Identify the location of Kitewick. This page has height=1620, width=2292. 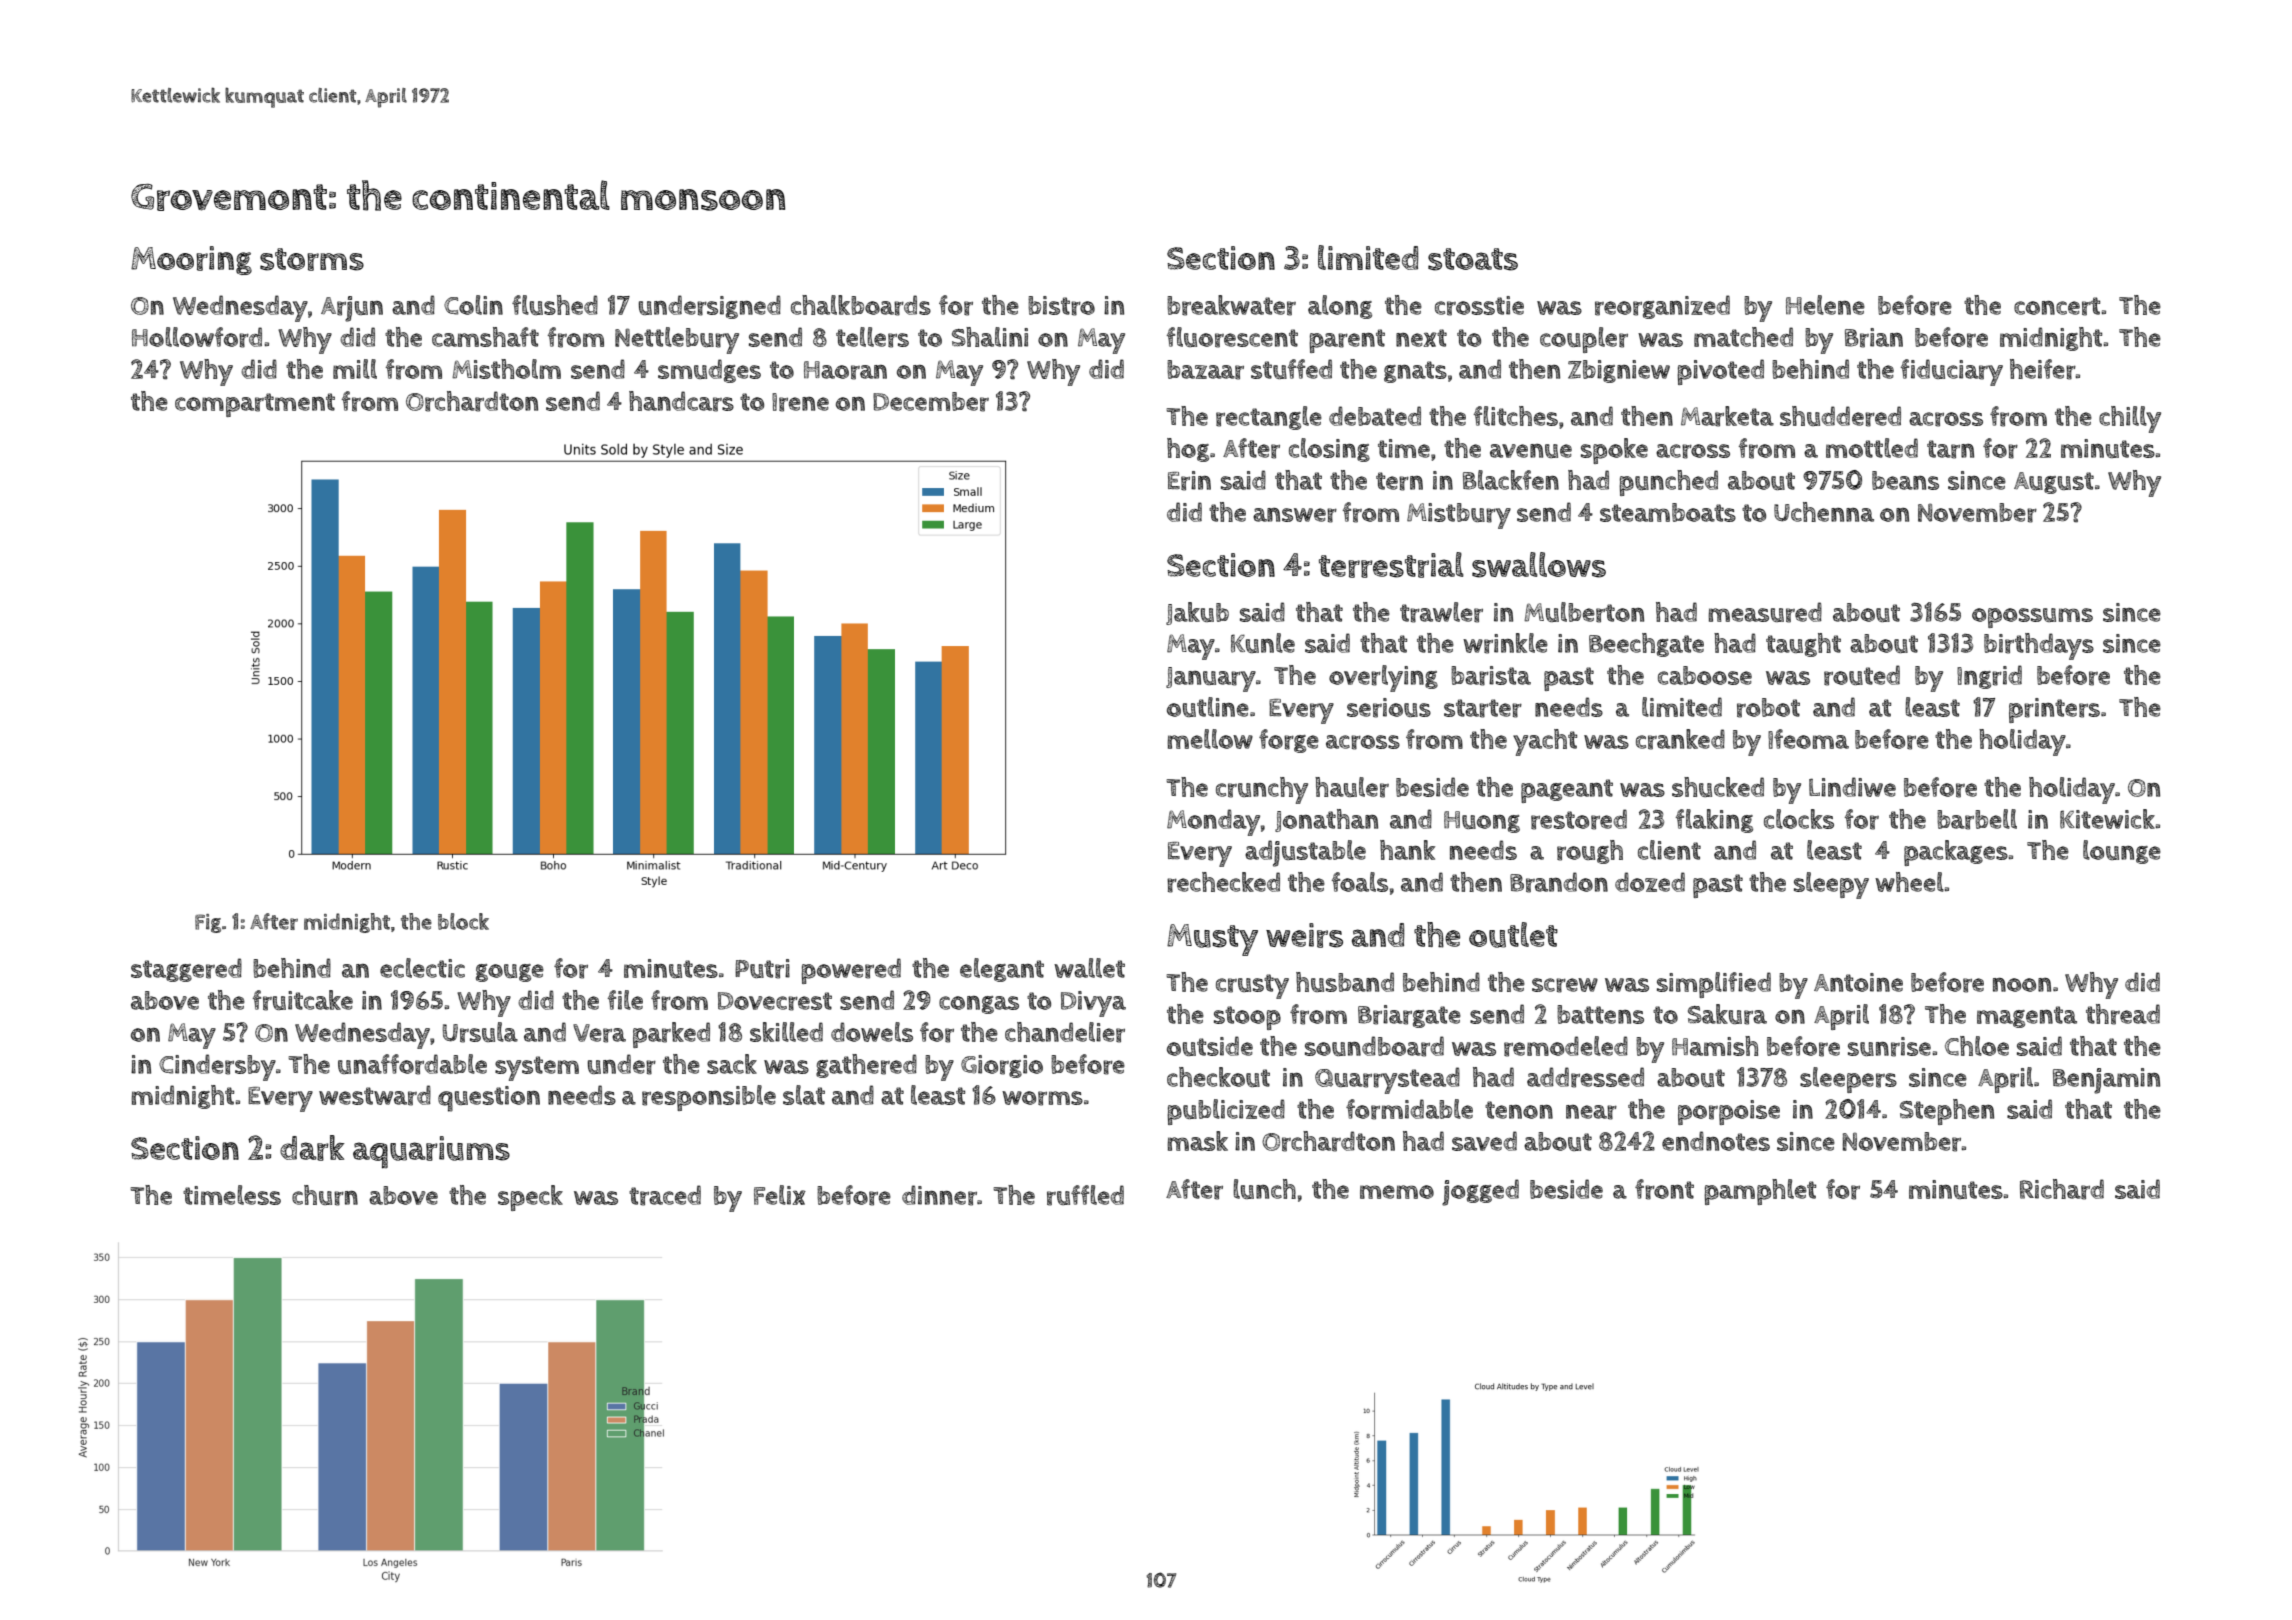
(2108, 819).
